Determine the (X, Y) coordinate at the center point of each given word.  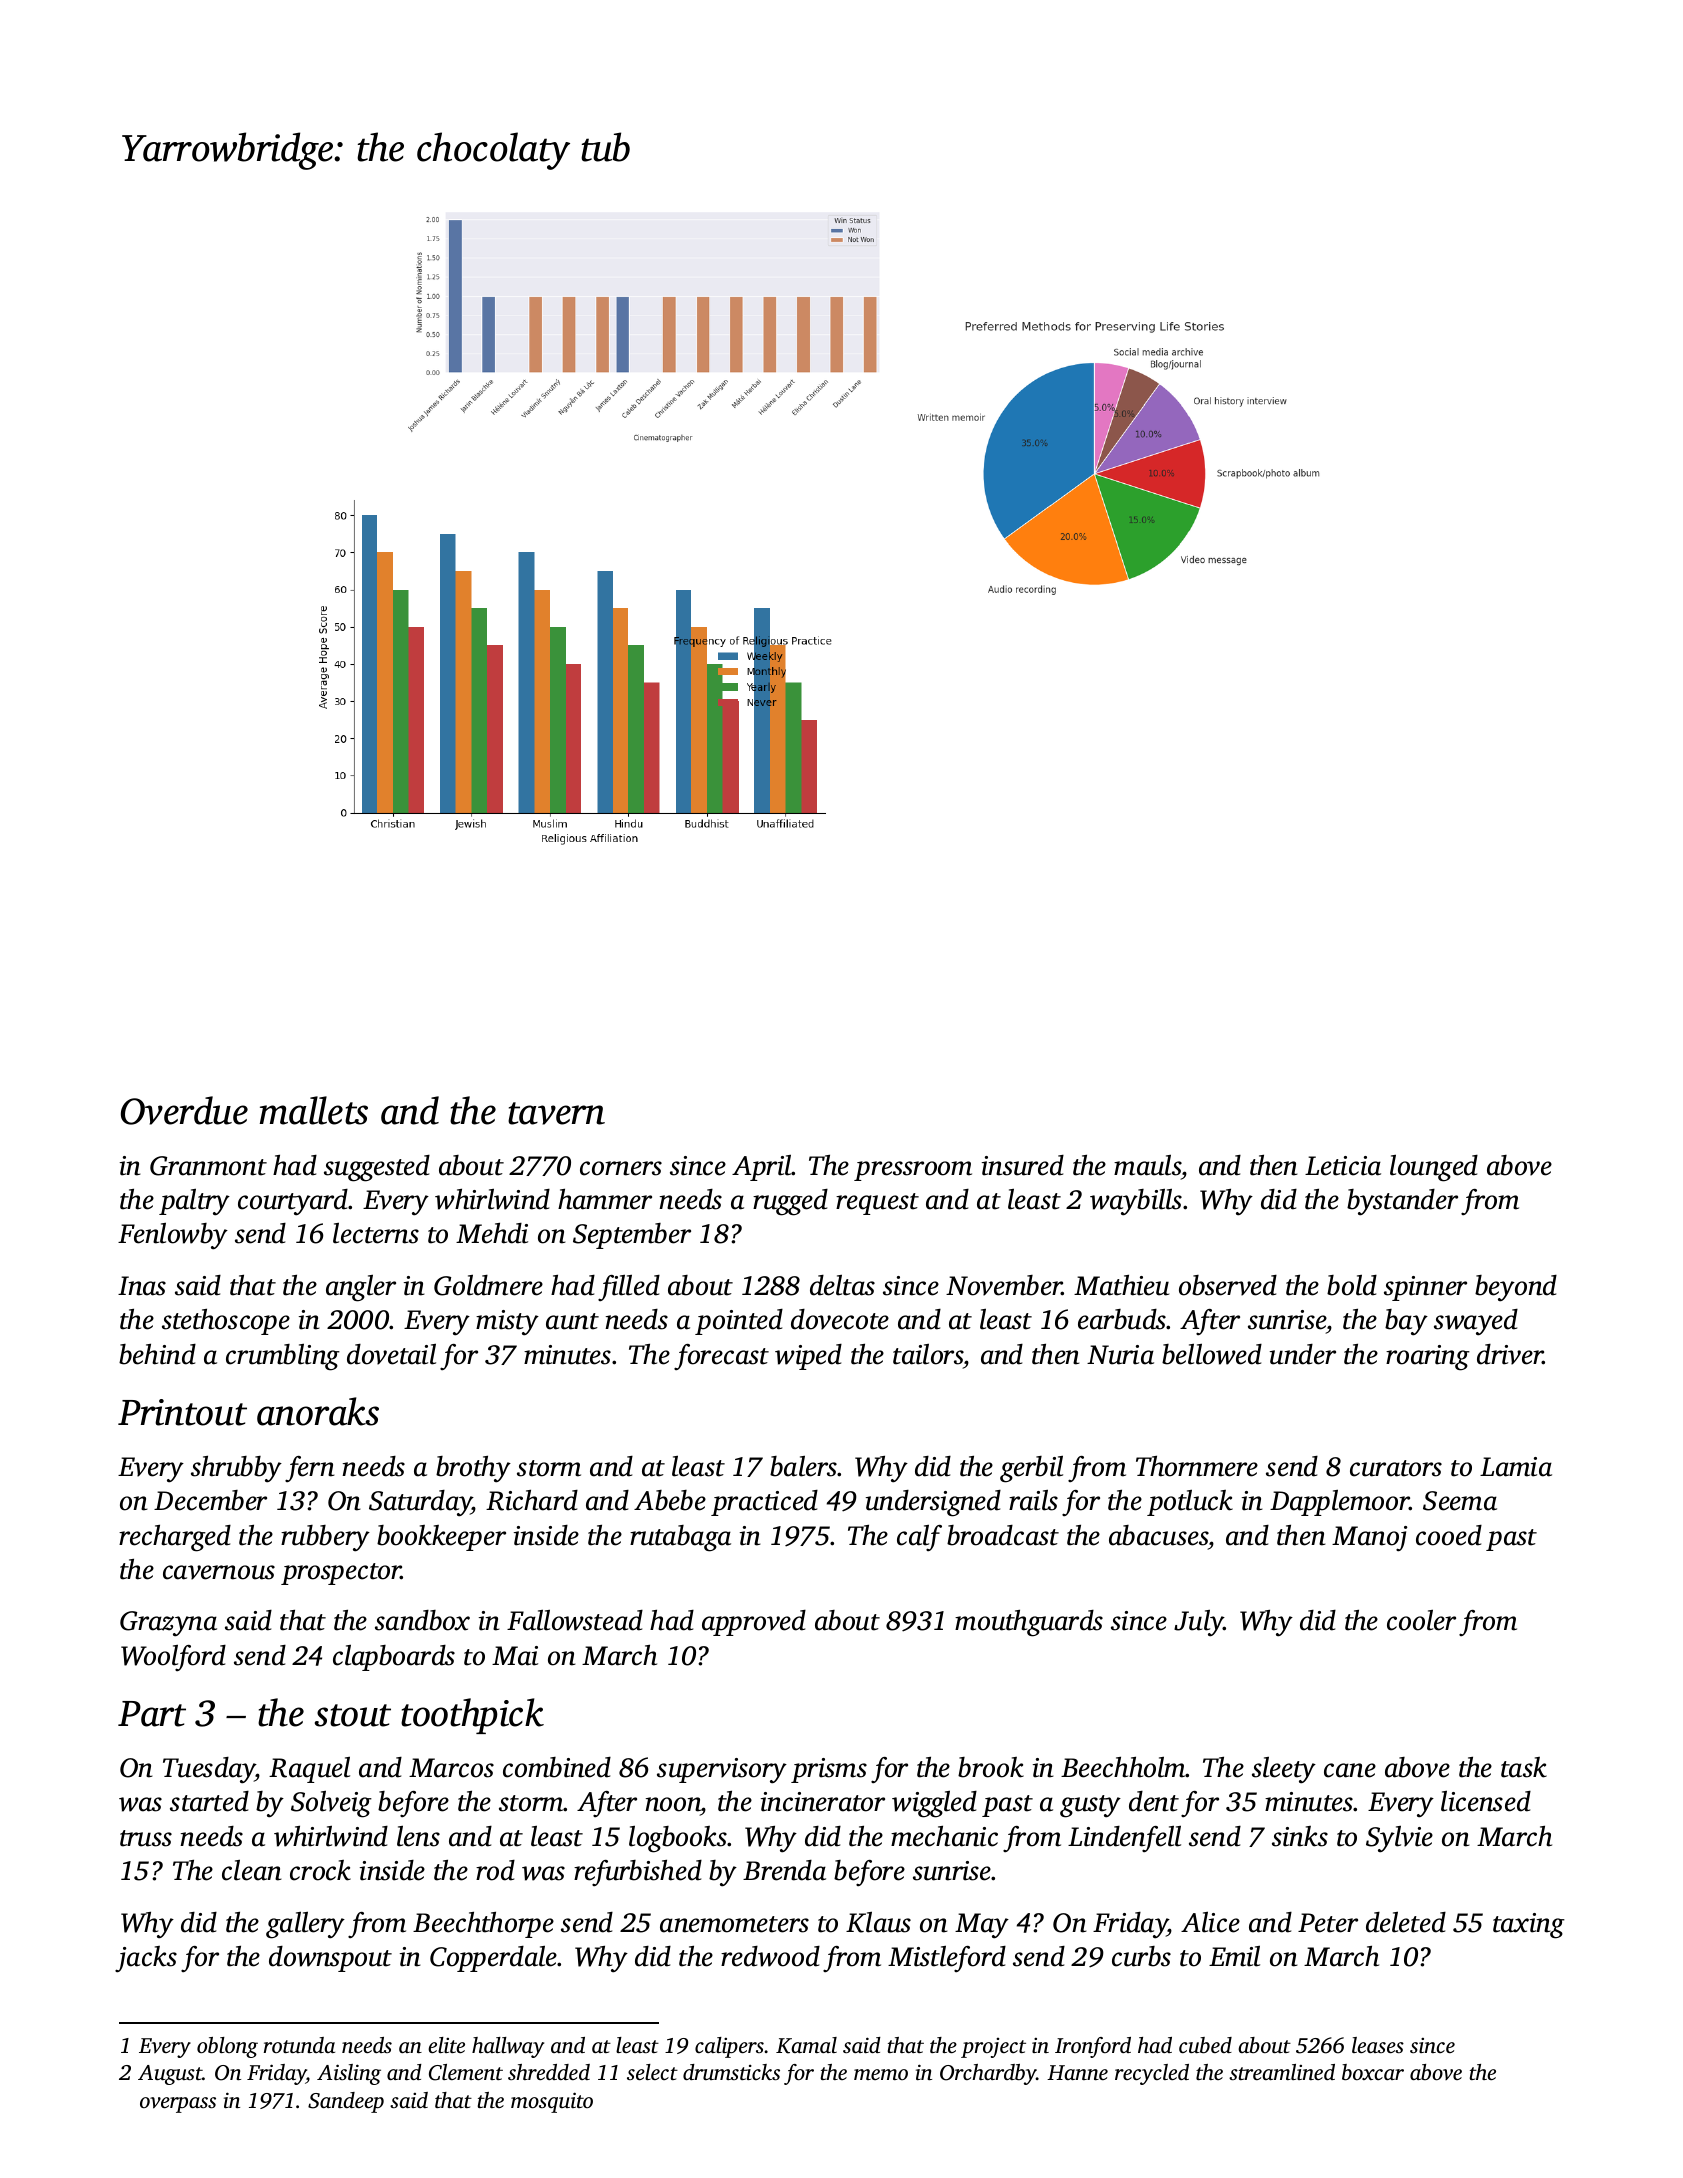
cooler (1421, 1620)
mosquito (552, 2102)
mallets (314, 1110)
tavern (556, 1113)
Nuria (1120, 1355)
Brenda (784, 1870)
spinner (1425, 1288)
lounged (1434, 1168)
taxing (1529, 1926)
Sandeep (346, 2102)
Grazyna (168, 1624)
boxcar (1373, 2072)
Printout (182, 1412)
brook (991, 1767)
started (209, 1801)
